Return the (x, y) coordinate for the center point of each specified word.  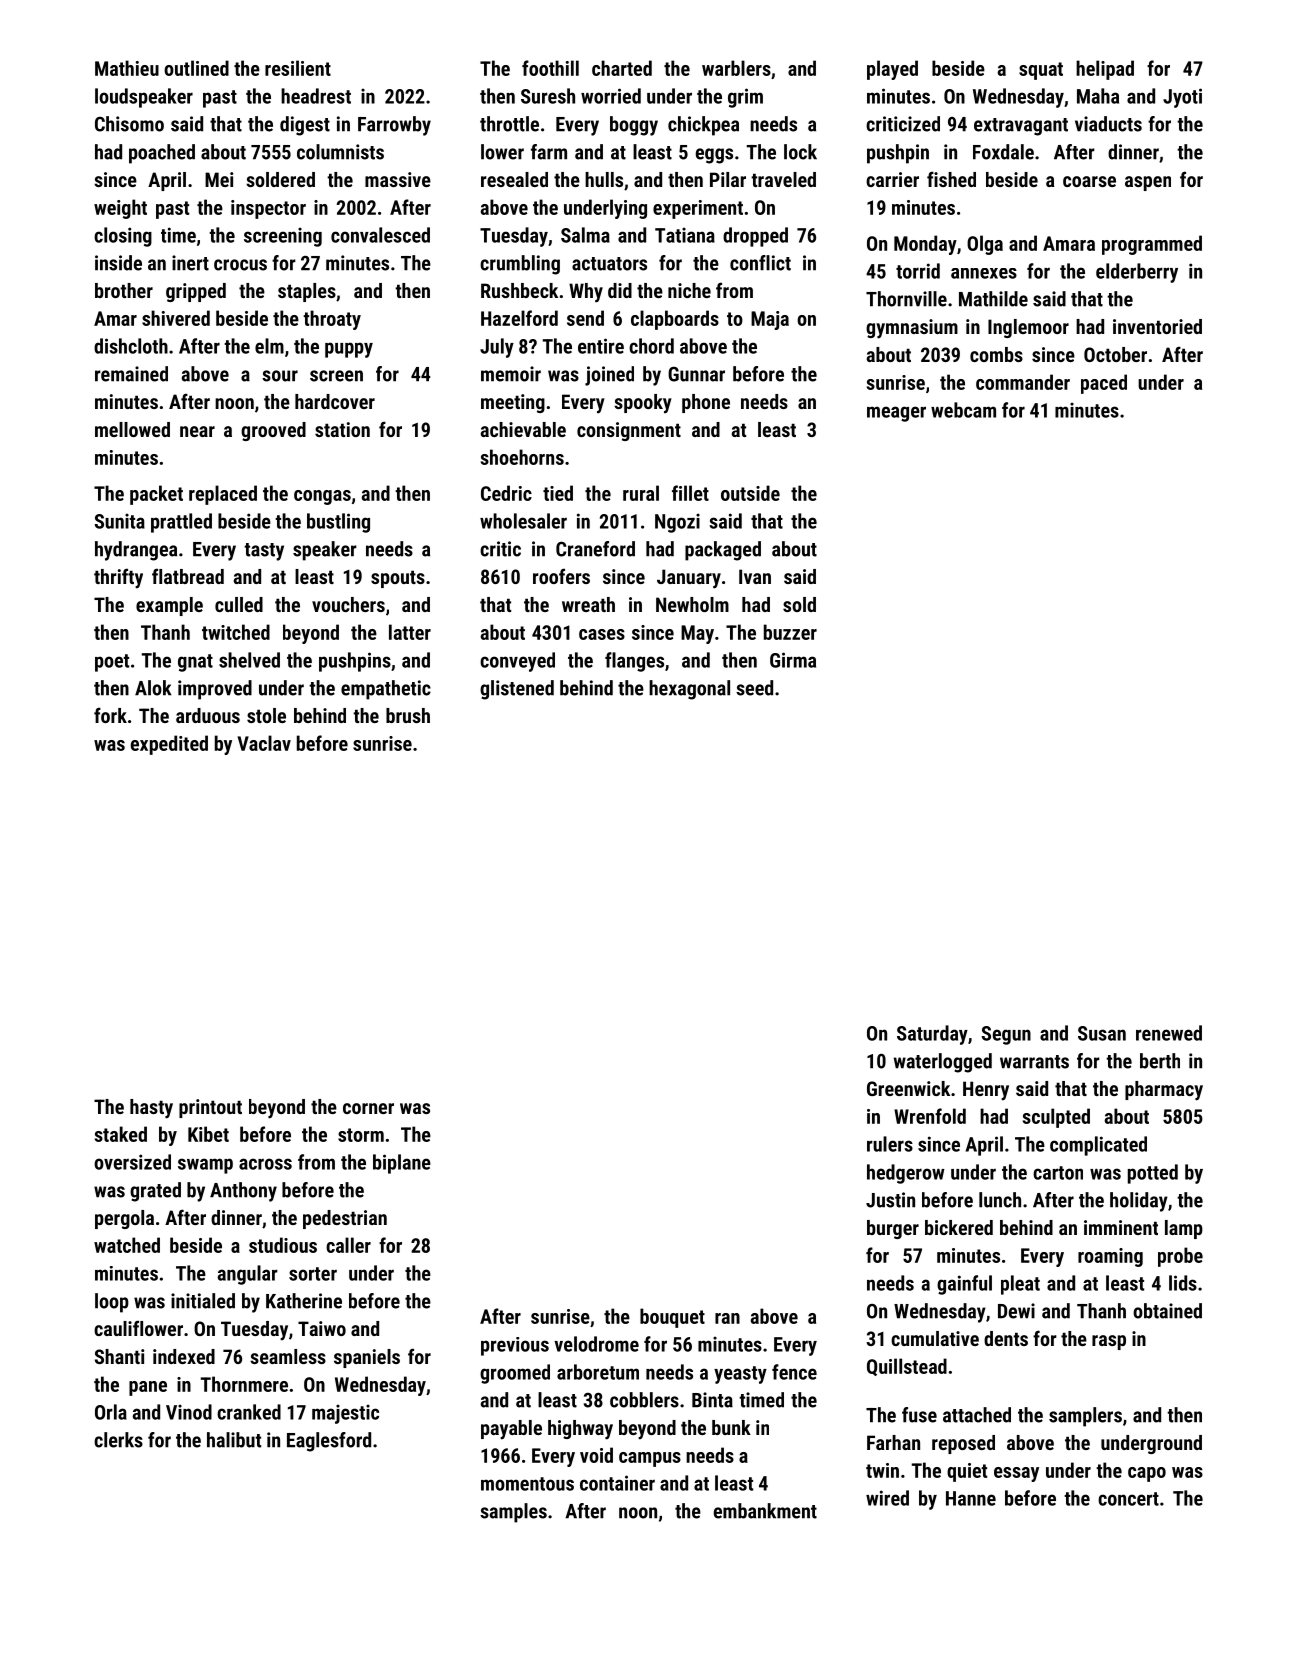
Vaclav (264, 743)
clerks (118, 1440)
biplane (402, 1164)
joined (609, 376)
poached (162, 154)
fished (951, 179)
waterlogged (943, 1063)
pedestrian (345, 1219)
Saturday (932, 1035)
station (342, 429)
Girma (793, 660)
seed (754, 688)
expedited (169, 745)
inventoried (1157, 326)
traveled (783, 179)
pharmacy (1164, 1091)
